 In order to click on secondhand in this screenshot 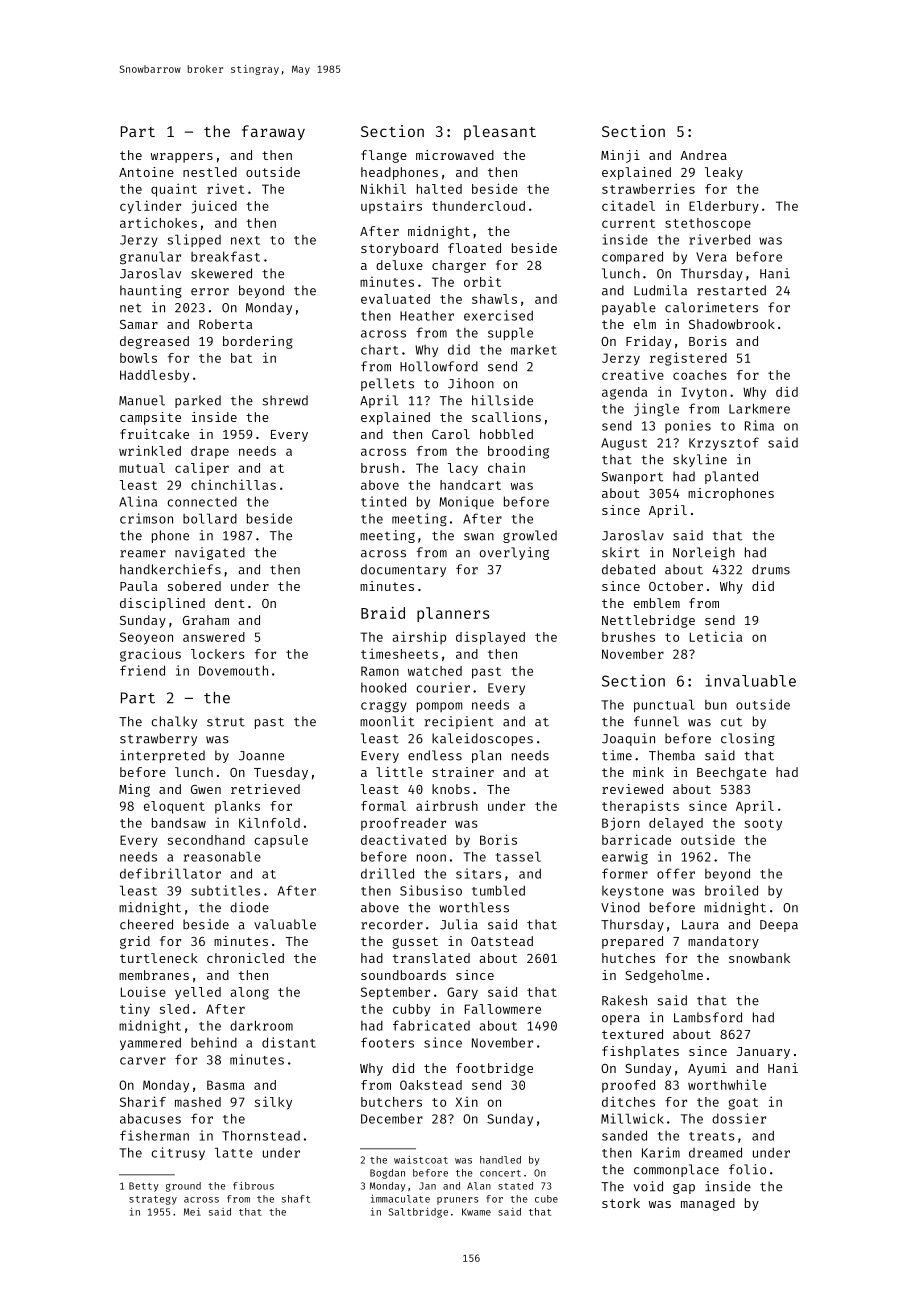, I will do `click(206, 840)`.
